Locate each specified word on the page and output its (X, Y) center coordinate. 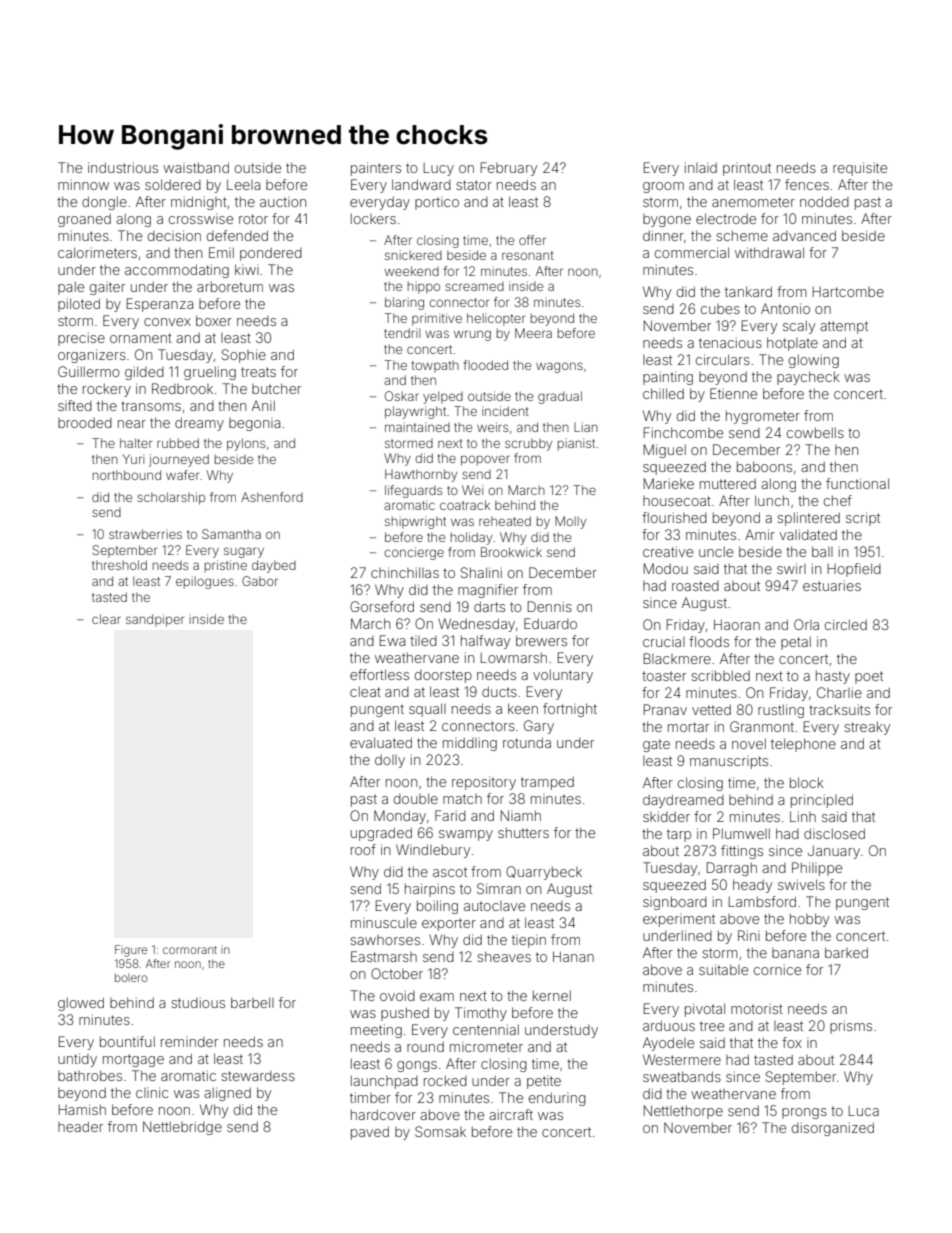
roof (363, 849)
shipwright (415, 522)
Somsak (440, 1131)
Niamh (521, 815)
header (80, 1126)
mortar (688, 727)
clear (106, 619)
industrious (123, 167)
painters (376, 169)
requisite (860, 169)
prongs (804, 1113)
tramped (547, 783)
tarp (679, 835)
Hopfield (854, 570)
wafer (182, 475)
